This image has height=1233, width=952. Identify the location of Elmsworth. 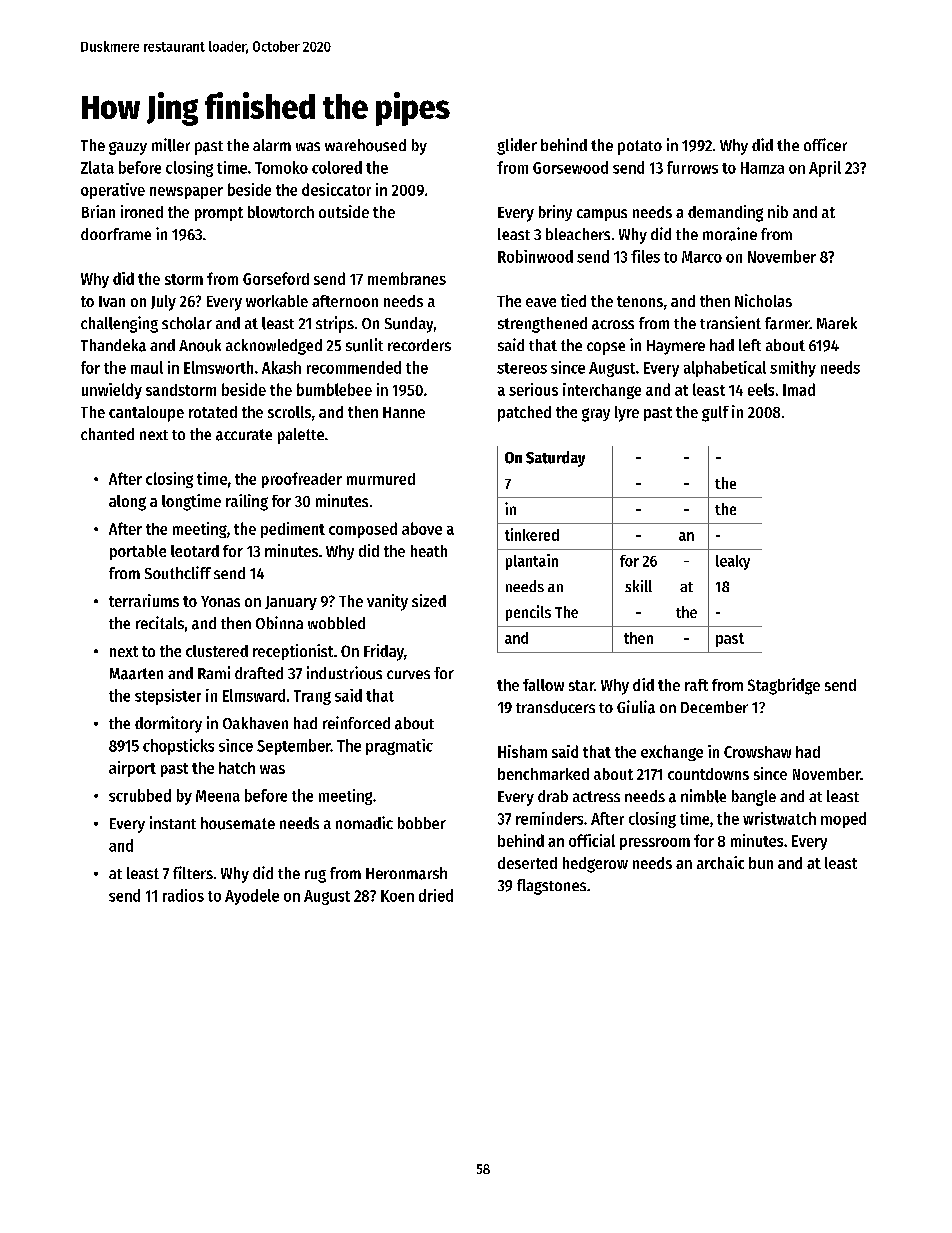
(218, 367).
